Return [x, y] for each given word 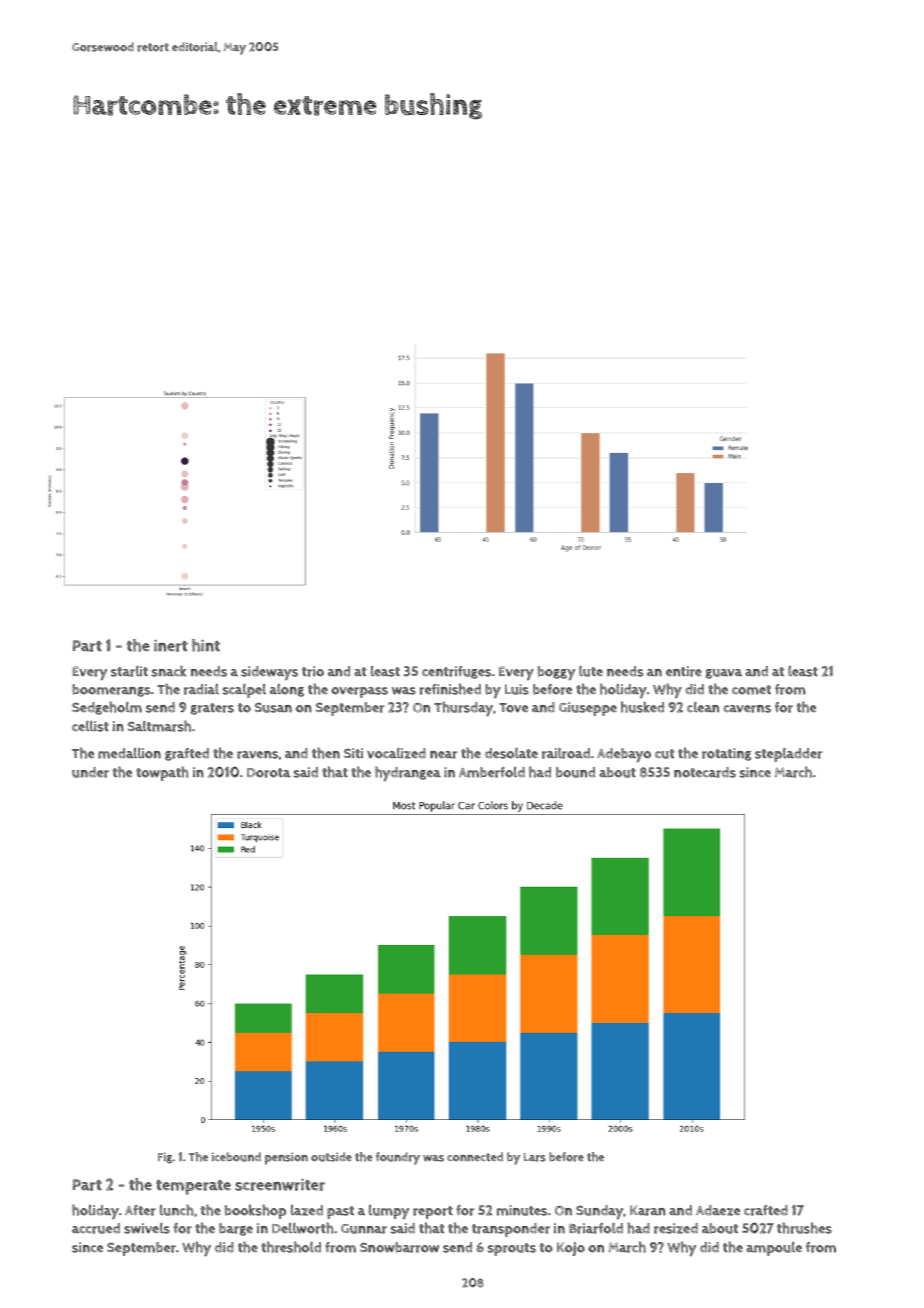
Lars [535, 1157]
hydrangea [408, 773]
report [433, 1212]
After [140, 1210]
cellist [90, 726]
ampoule [774, 1249]
